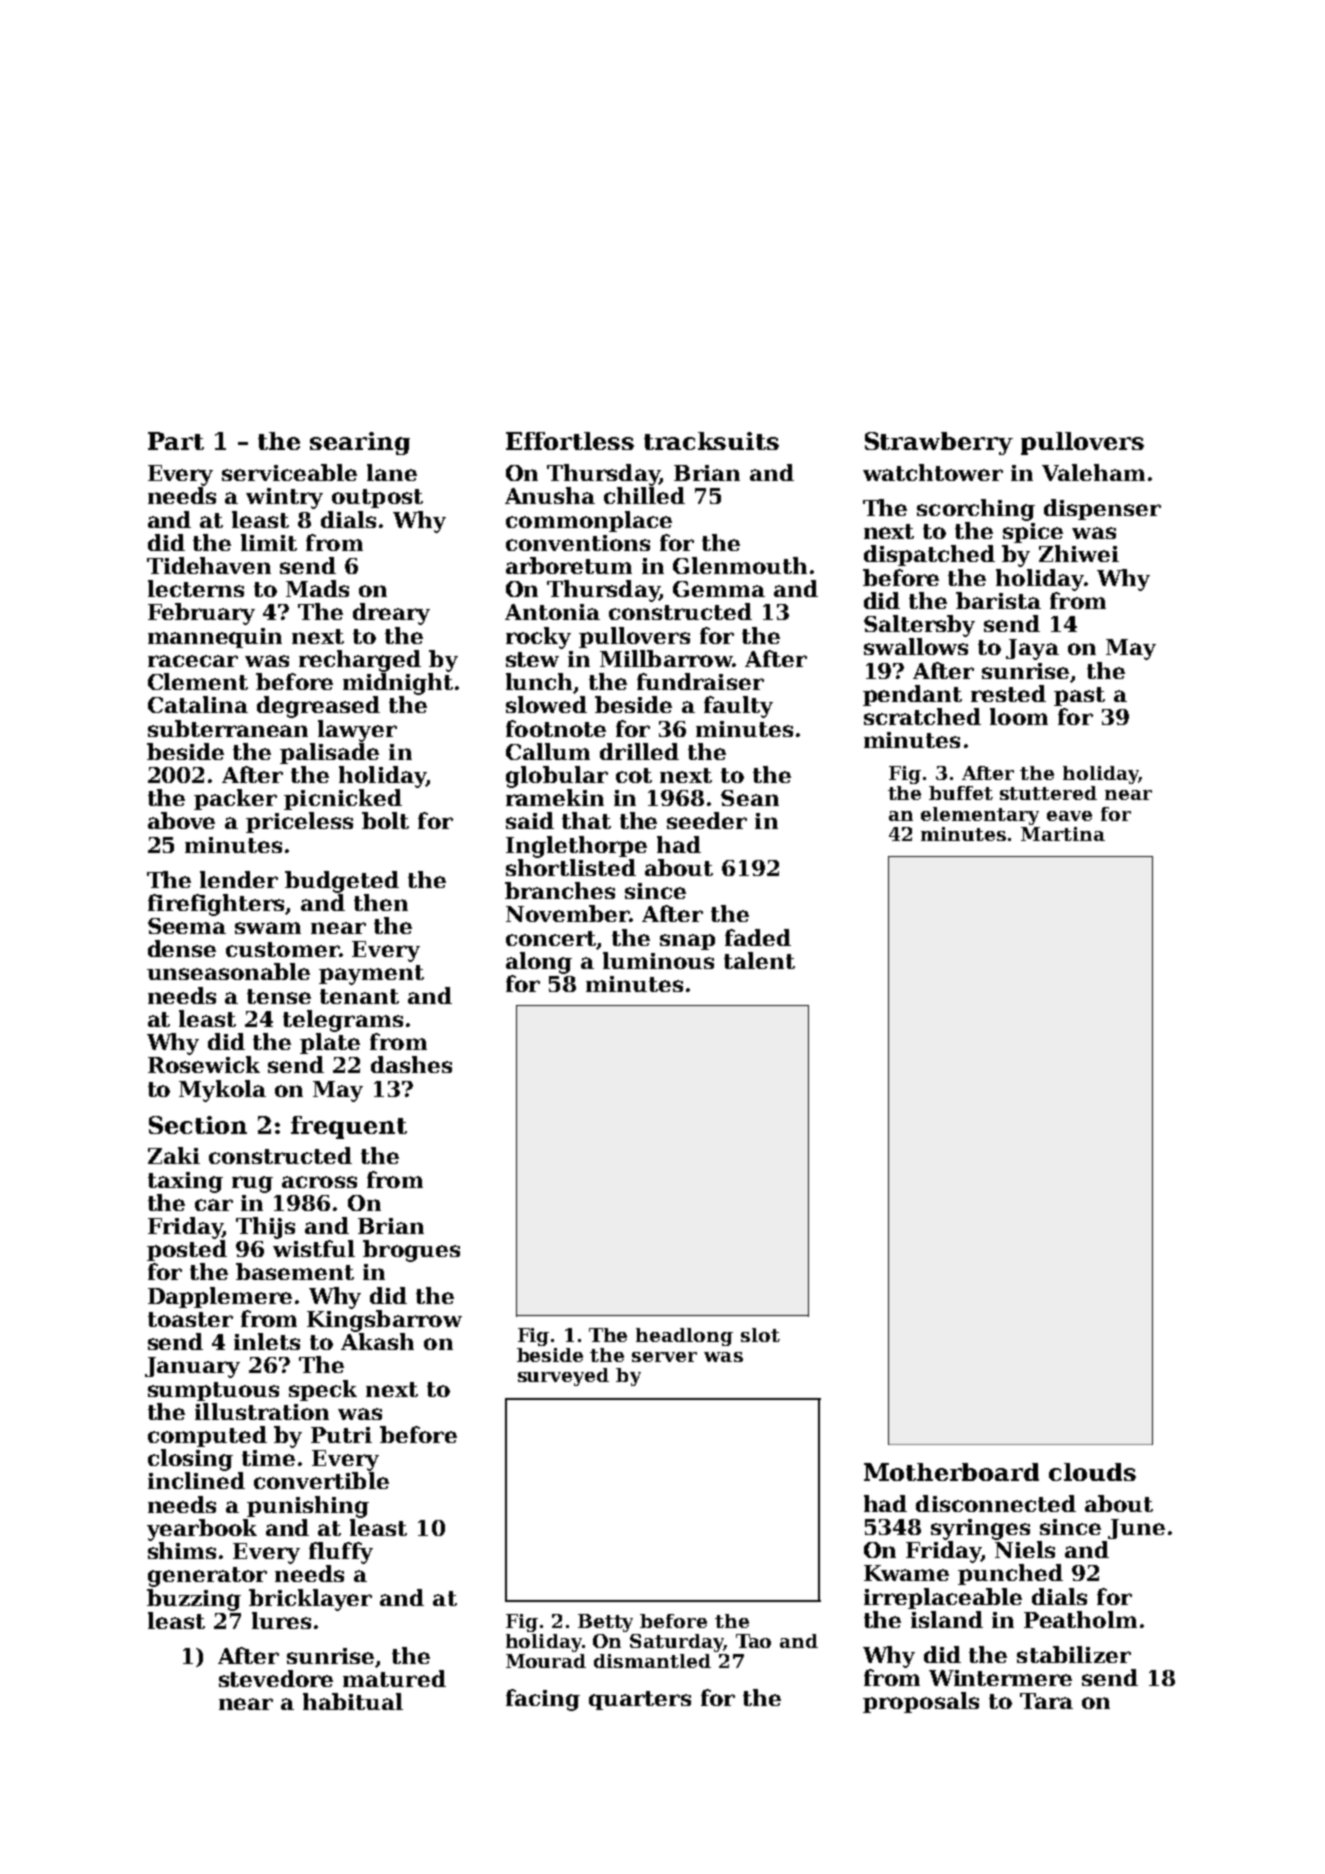 This document has width=1325, height=1874. I want to click on habitual, so click(353, 1701).
